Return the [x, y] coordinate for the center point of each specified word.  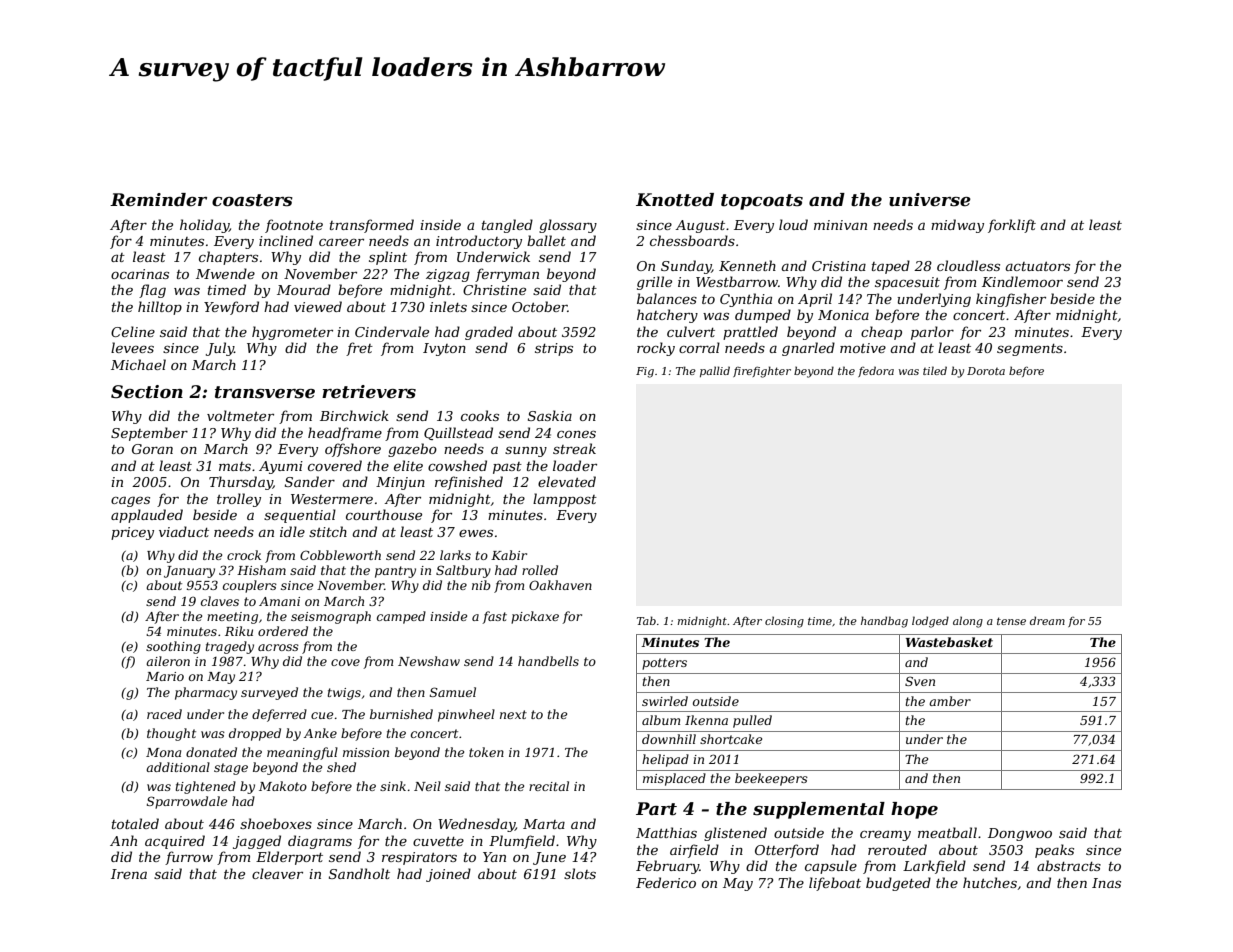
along [968, 622]
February [667, 867]
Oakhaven [560, 585]
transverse [265, 392]
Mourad [304, 289]
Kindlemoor [1022, 281]
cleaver [277, 873]
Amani [279, 601]
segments [1030, 350]
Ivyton [444, 349]
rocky [656, 349]
